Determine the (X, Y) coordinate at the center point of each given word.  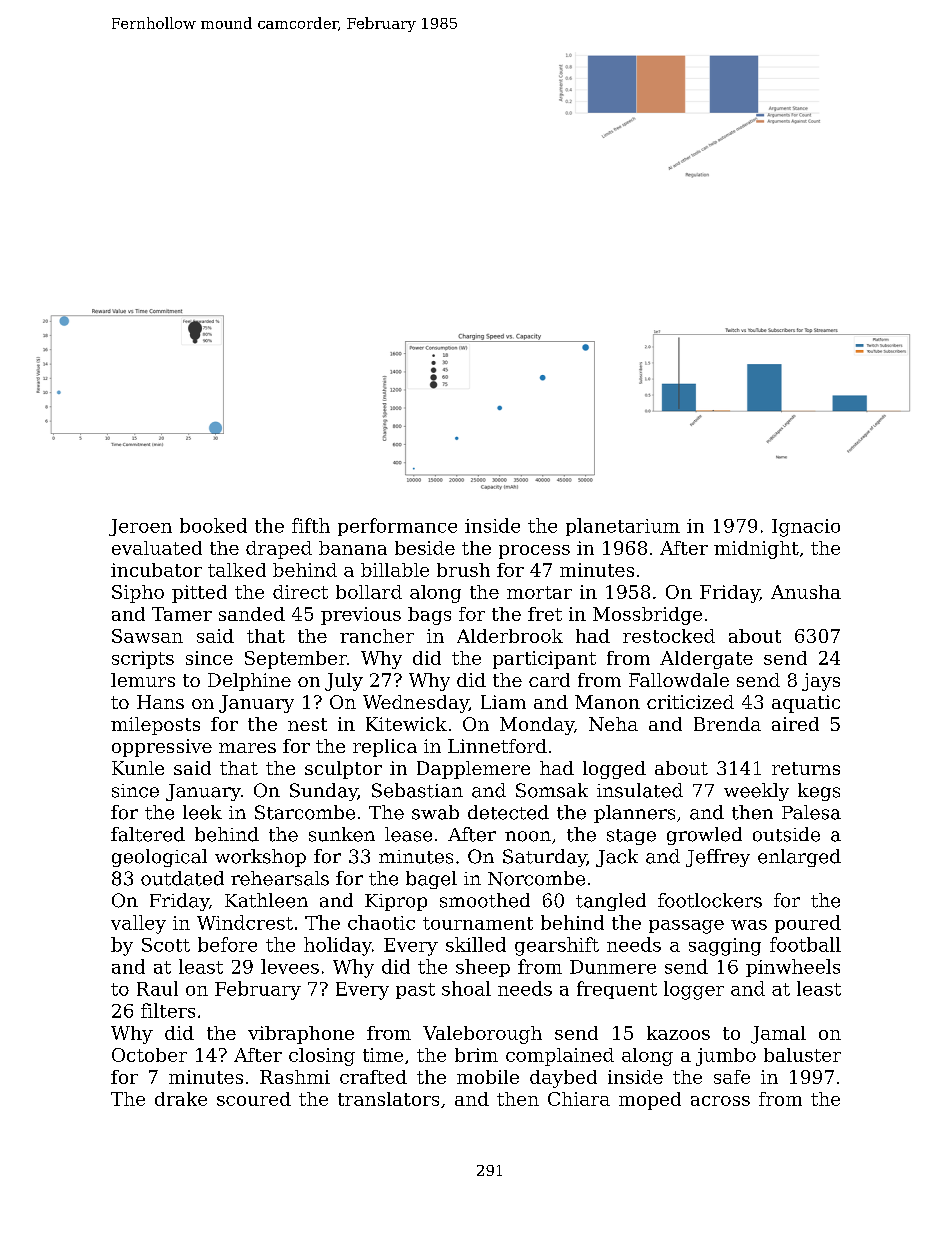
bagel (431, 880)
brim (476, 1055)
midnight (756, 550)
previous (361, 616)
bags (429, 616)
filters (168, 1010)
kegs (819, 792)
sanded (252, 614)
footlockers (710, 900)
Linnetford (497, 746)
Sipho (138, 594)
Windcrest (245, 922)
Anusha (806, 592)
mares (247, 748)
